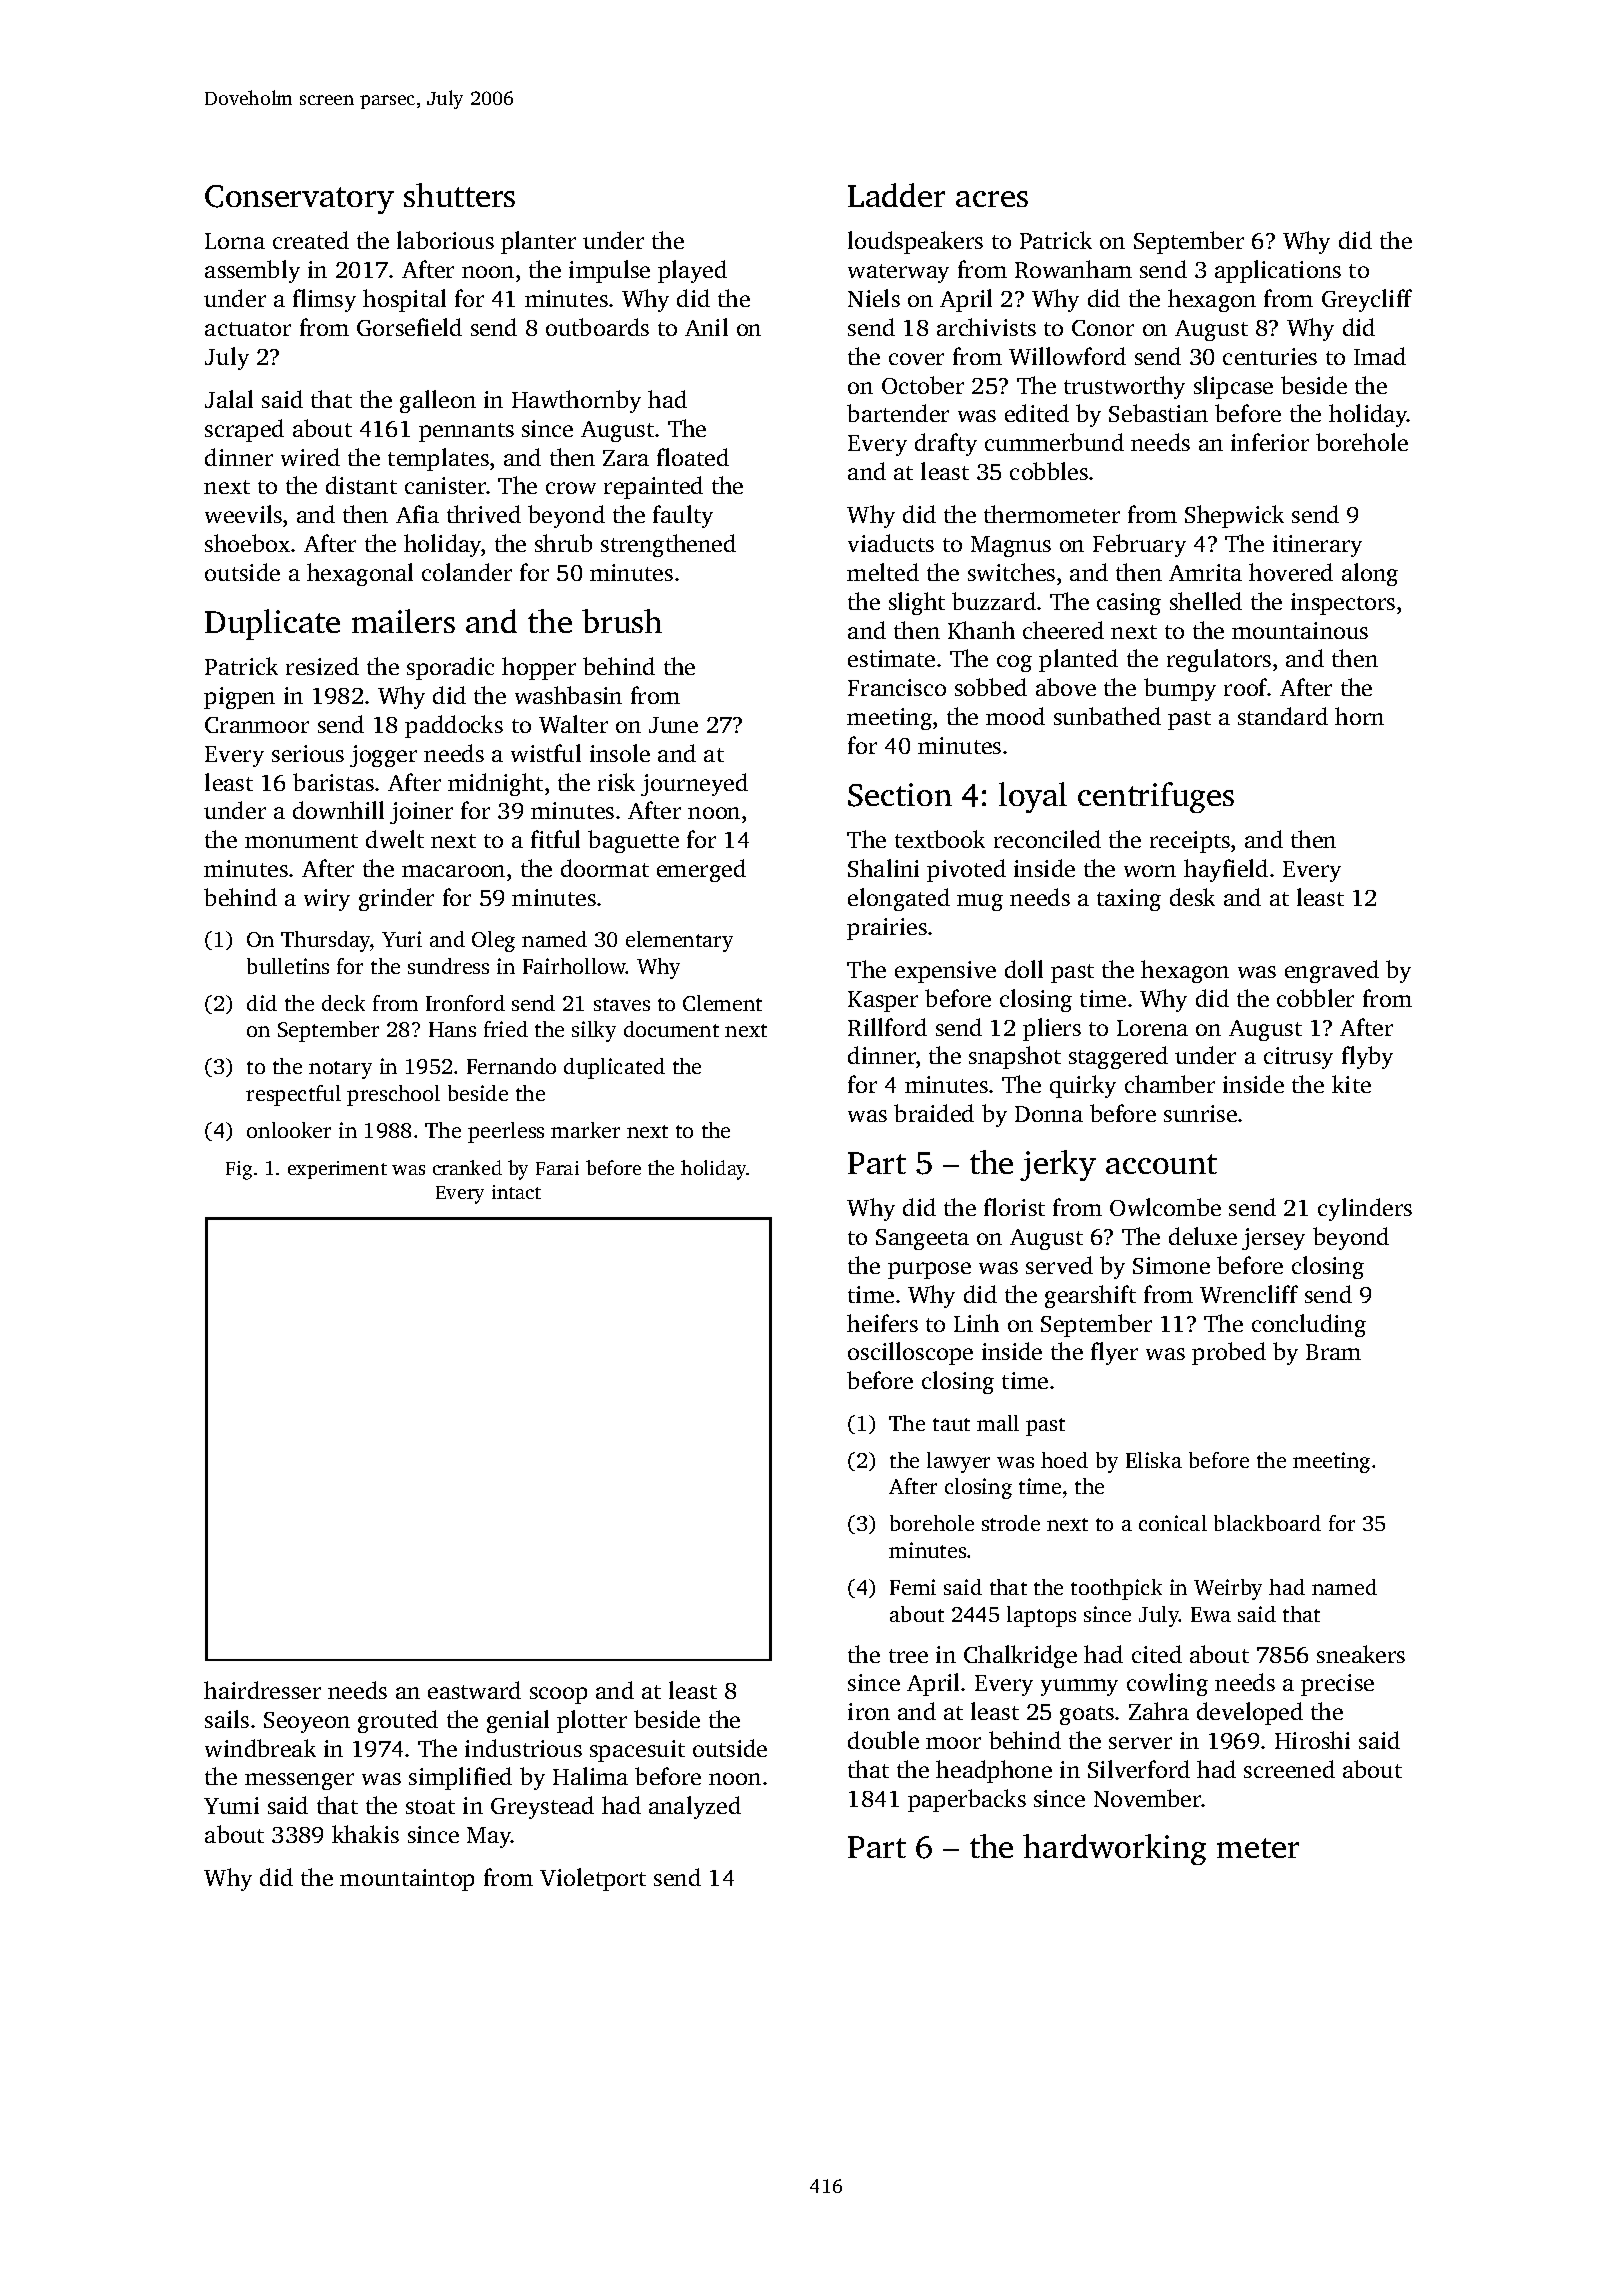  I want to click on bulletins, so click(288, 966).
